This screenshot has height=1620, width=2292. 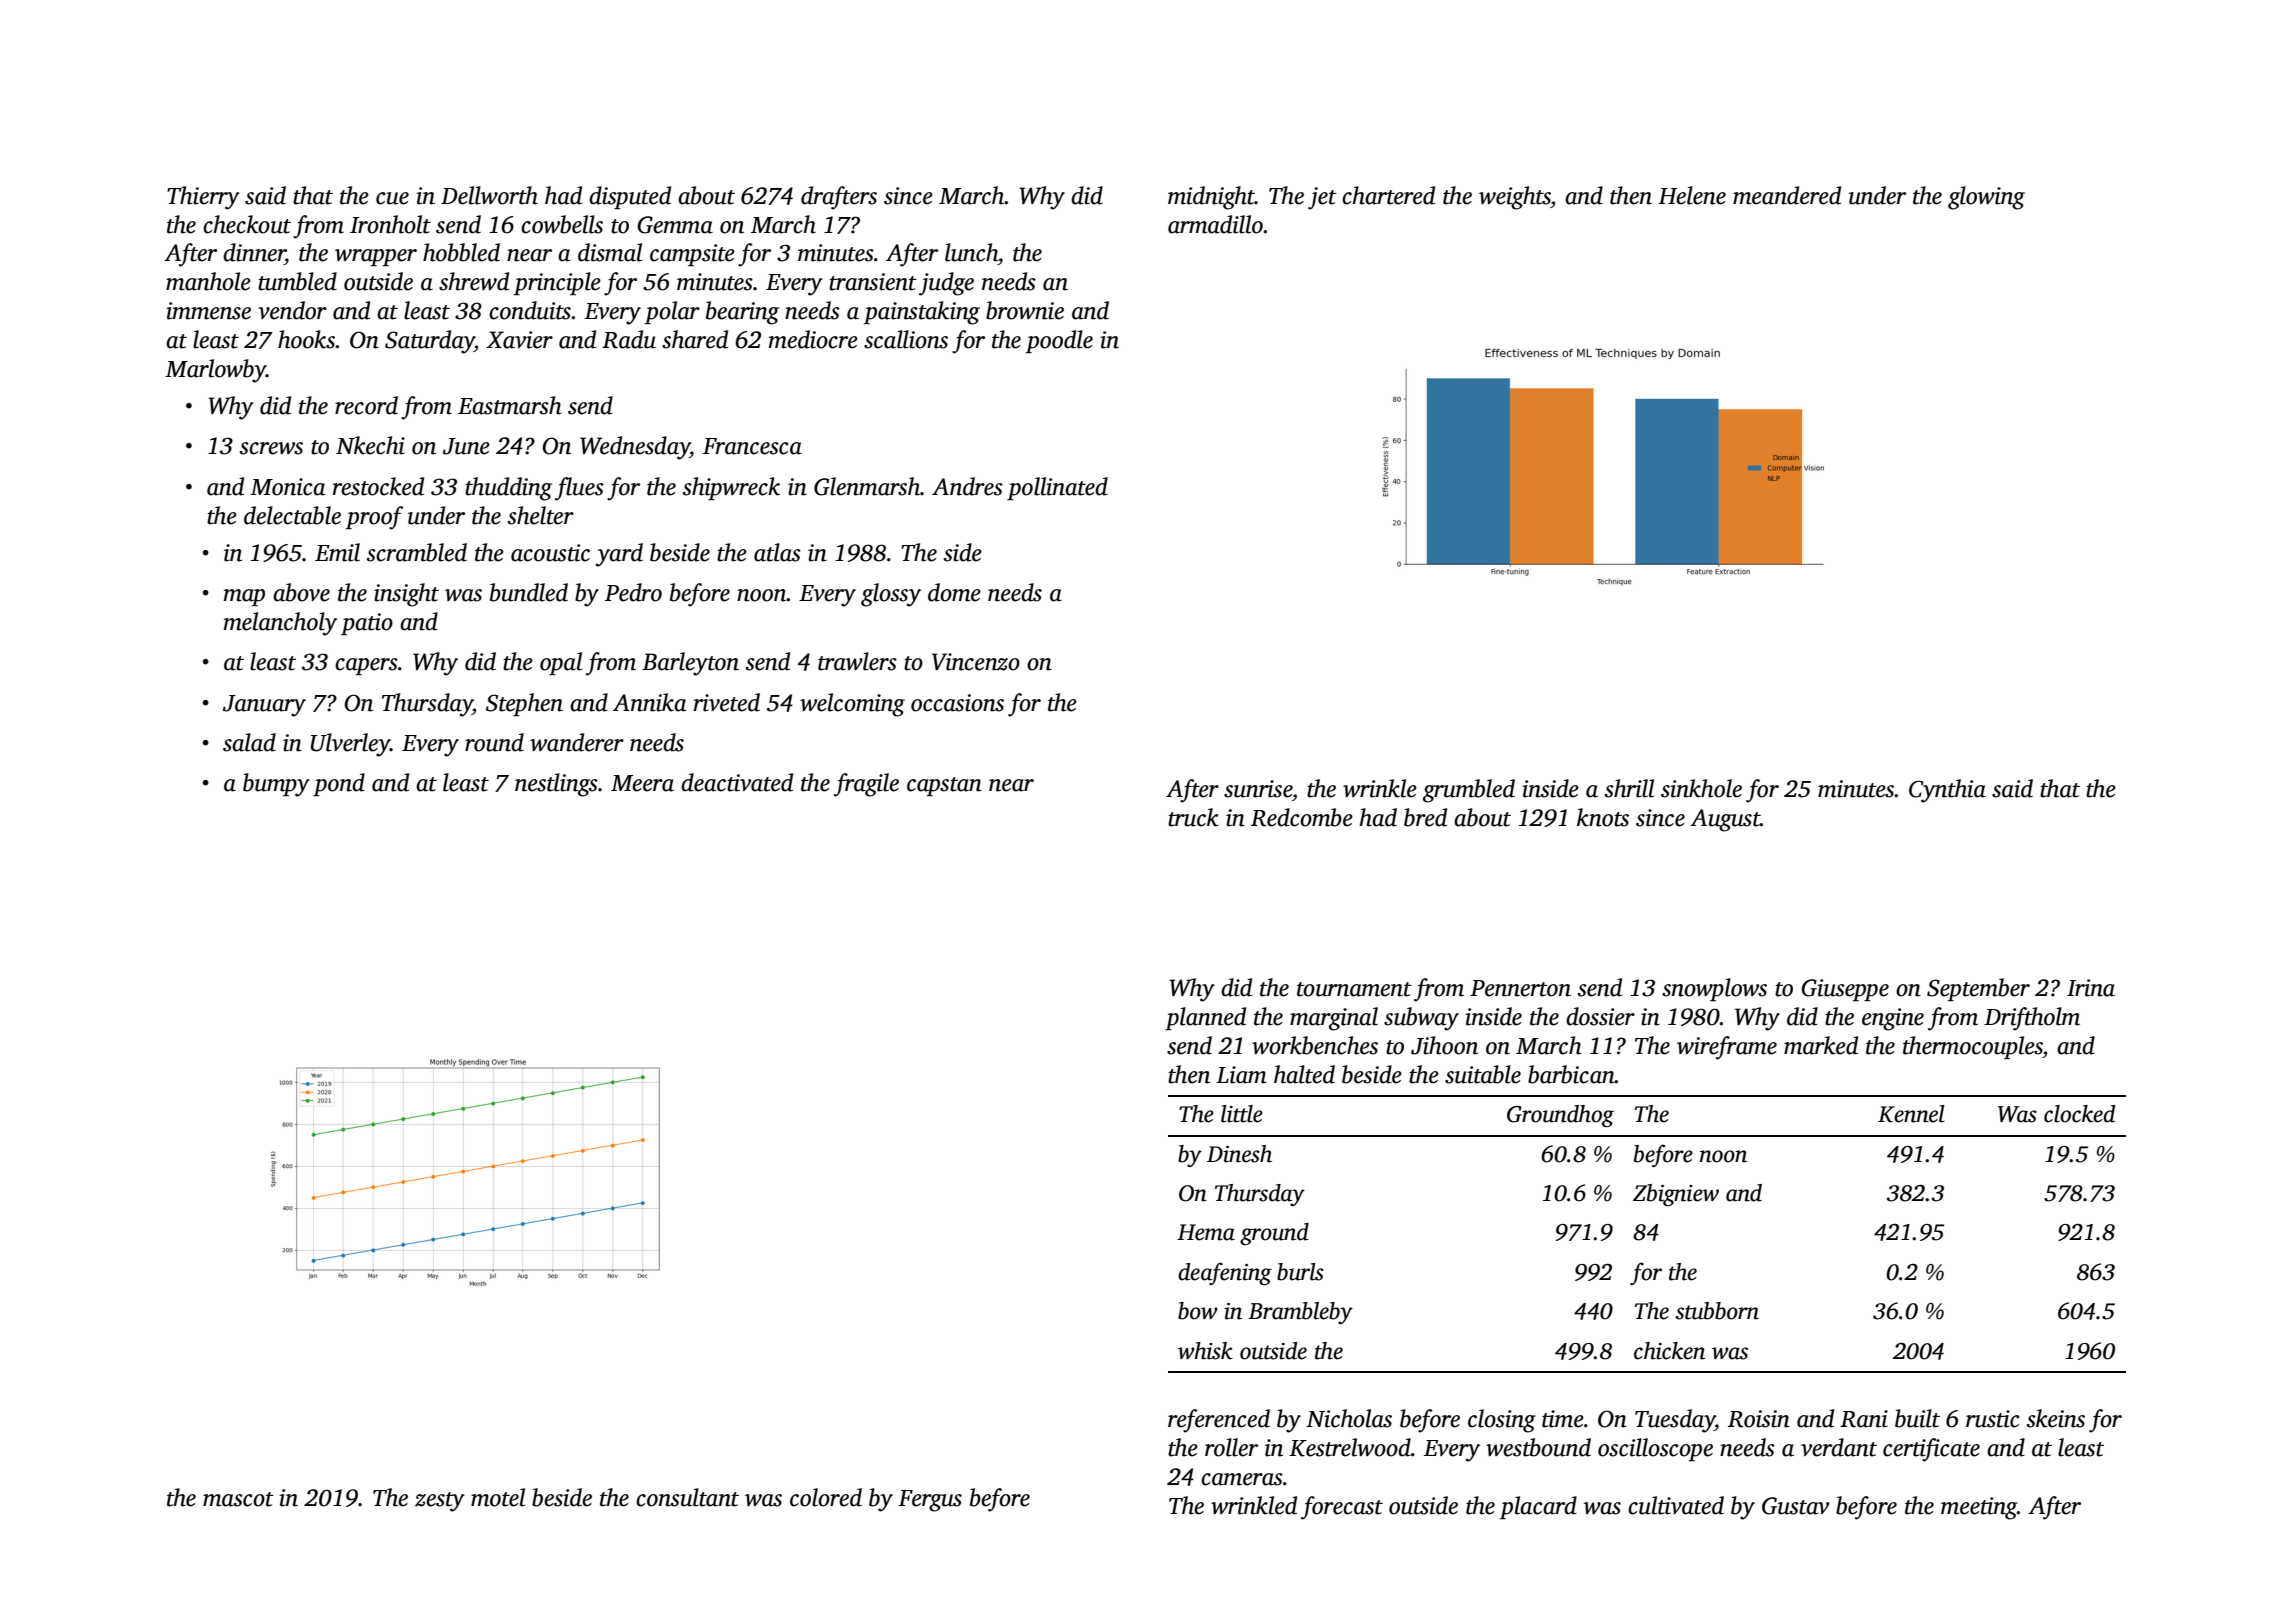 I want to click on bow, so click(x=1198, y=1311).
